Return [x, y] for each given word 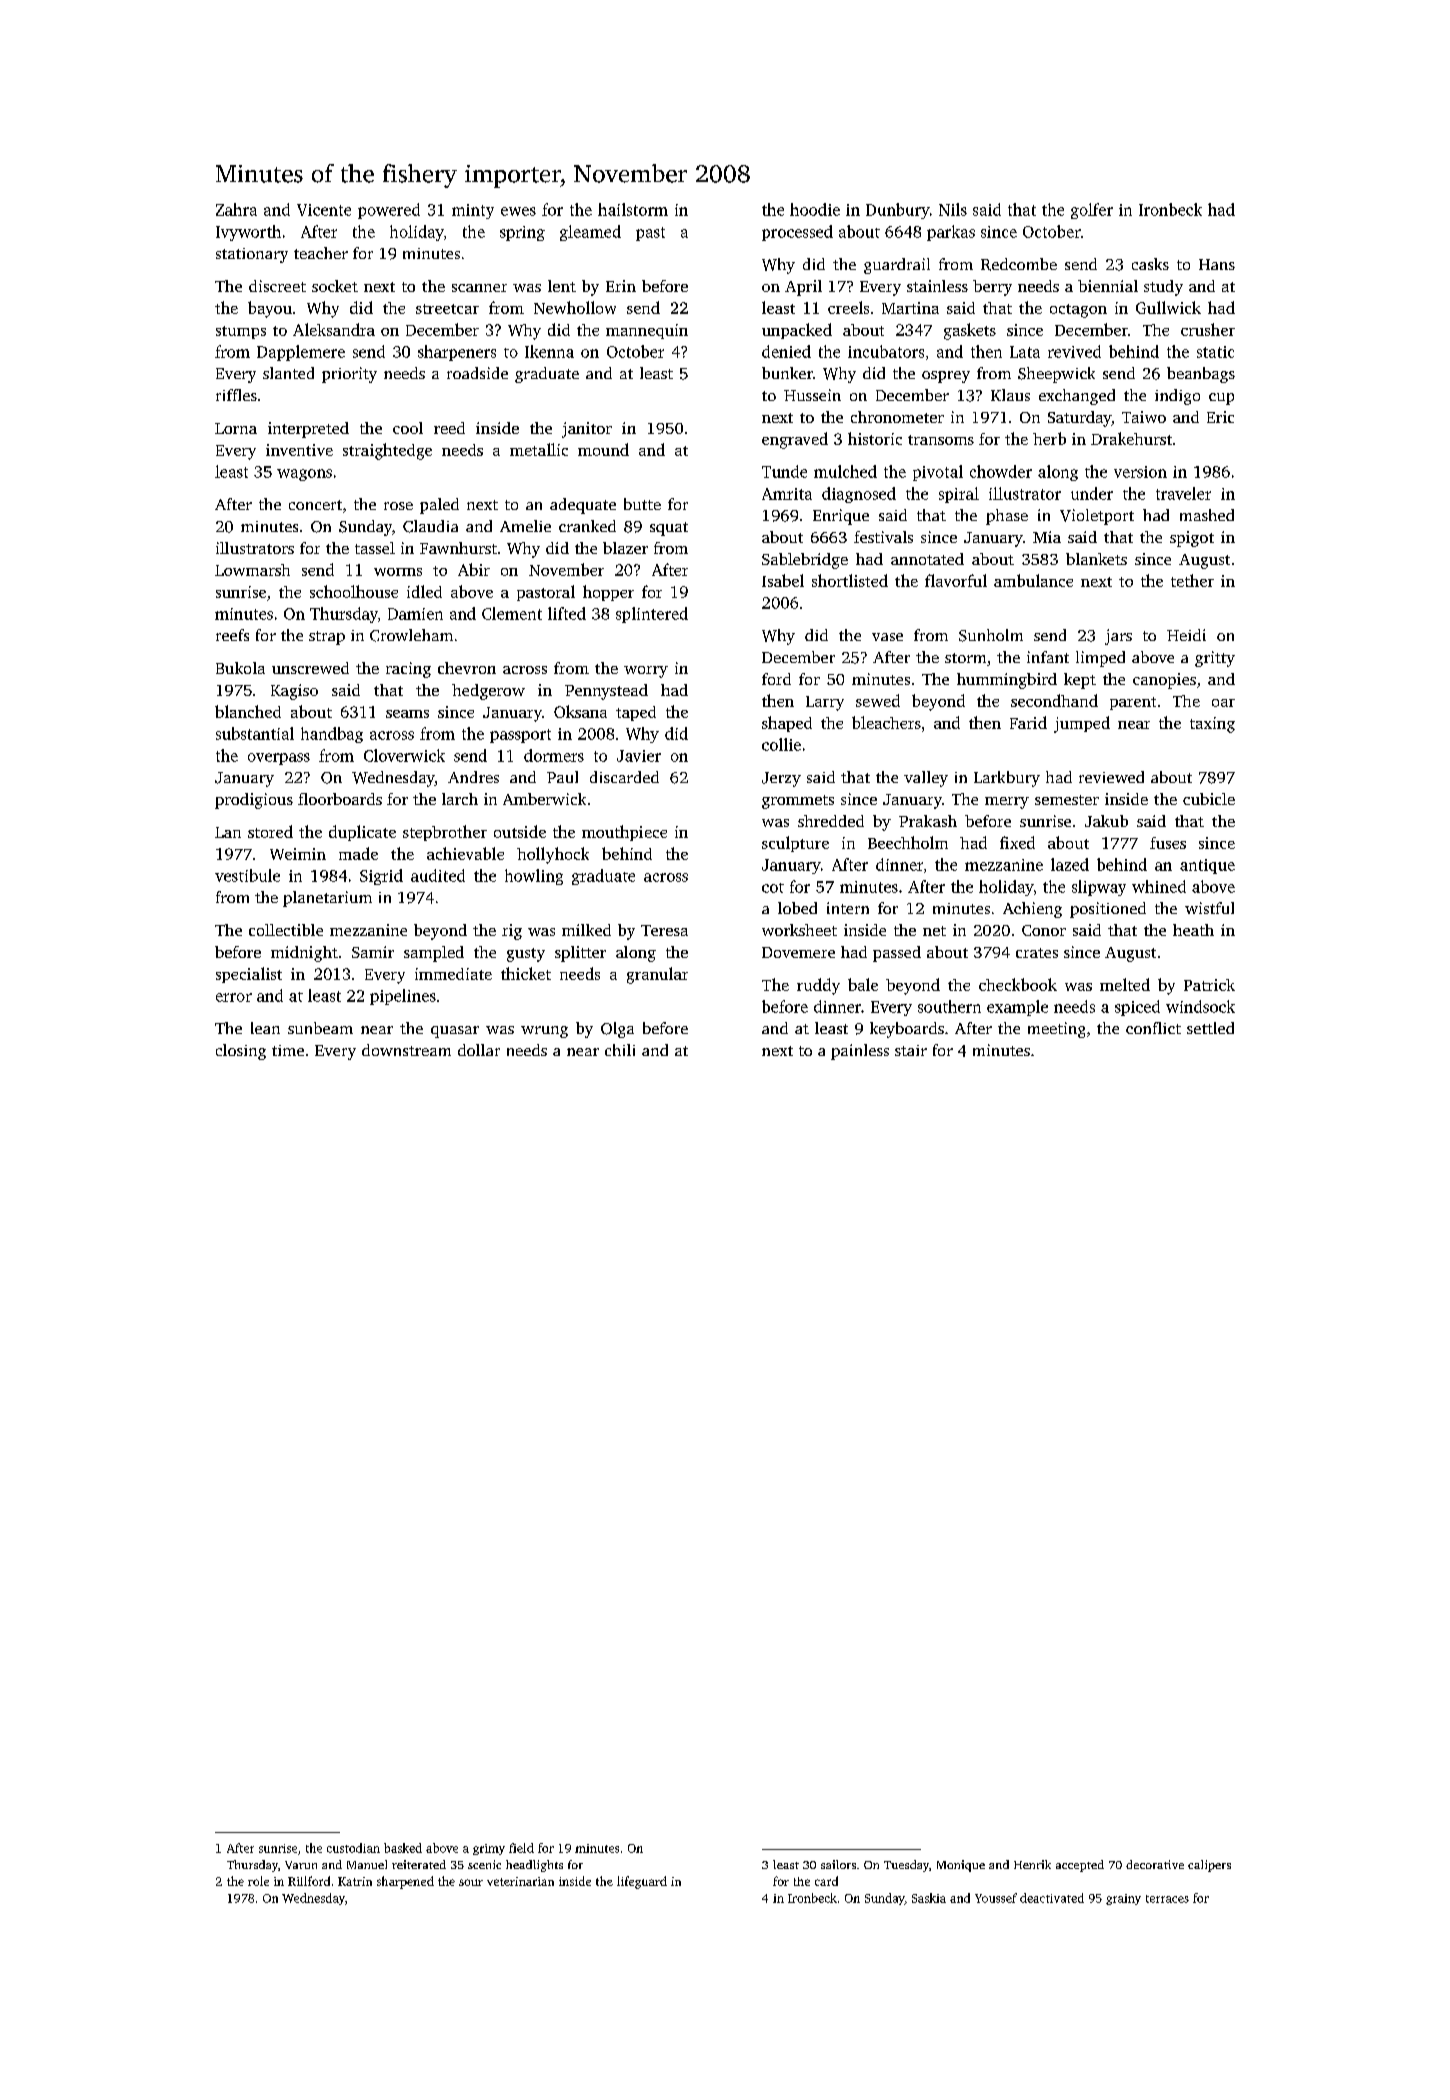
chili [620, 1050]
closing [241, 1052]
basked [403, 1848]
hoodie [815, 209]
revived [1074, 351]
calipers [1209, 1866]
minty [473, 211]
